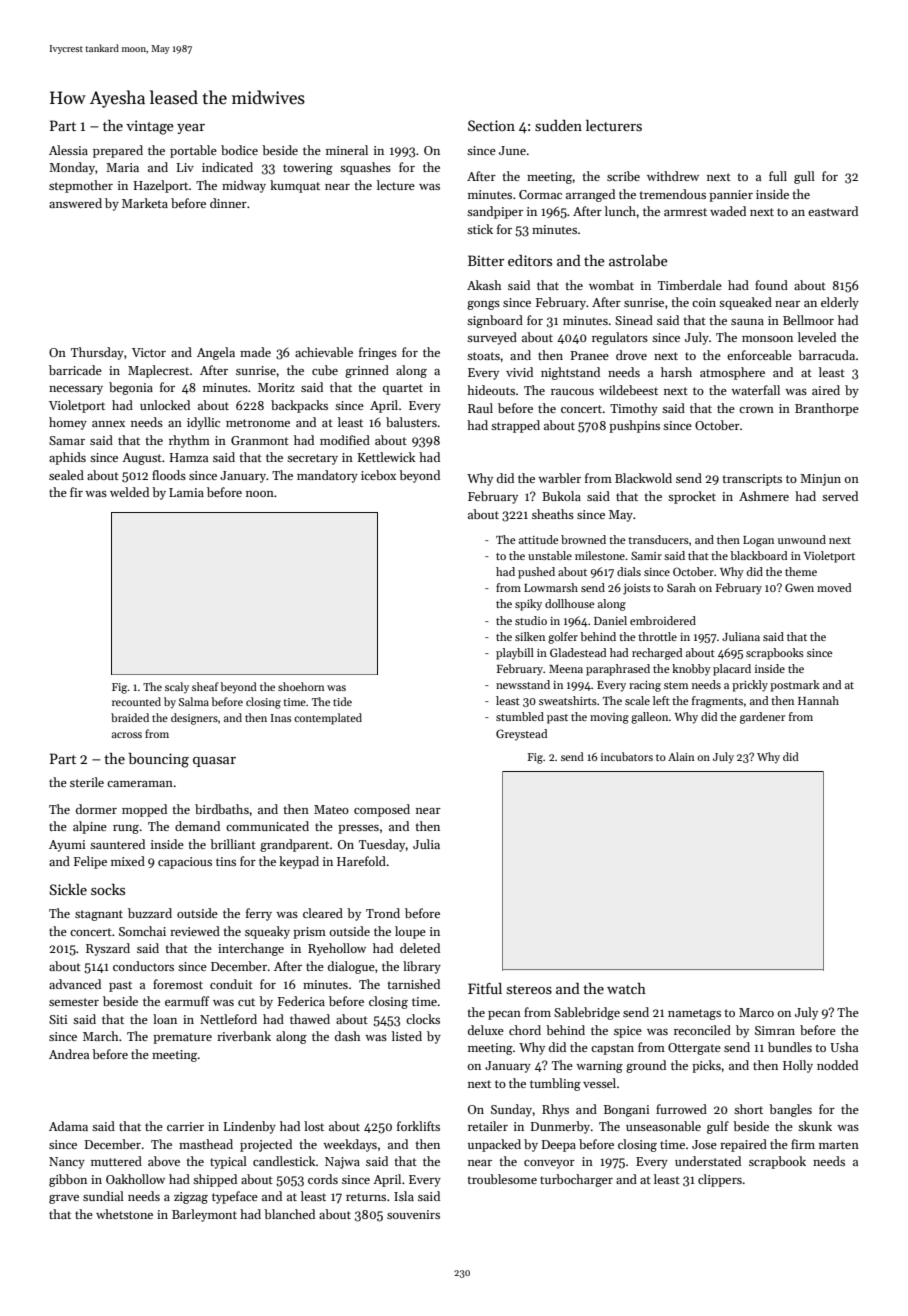 This screenshot has width=908, height=1316. What do you see at coordinates (418, 1126) in the screenshot?
I see `forklifts` at bounding box center [418, 1126].
